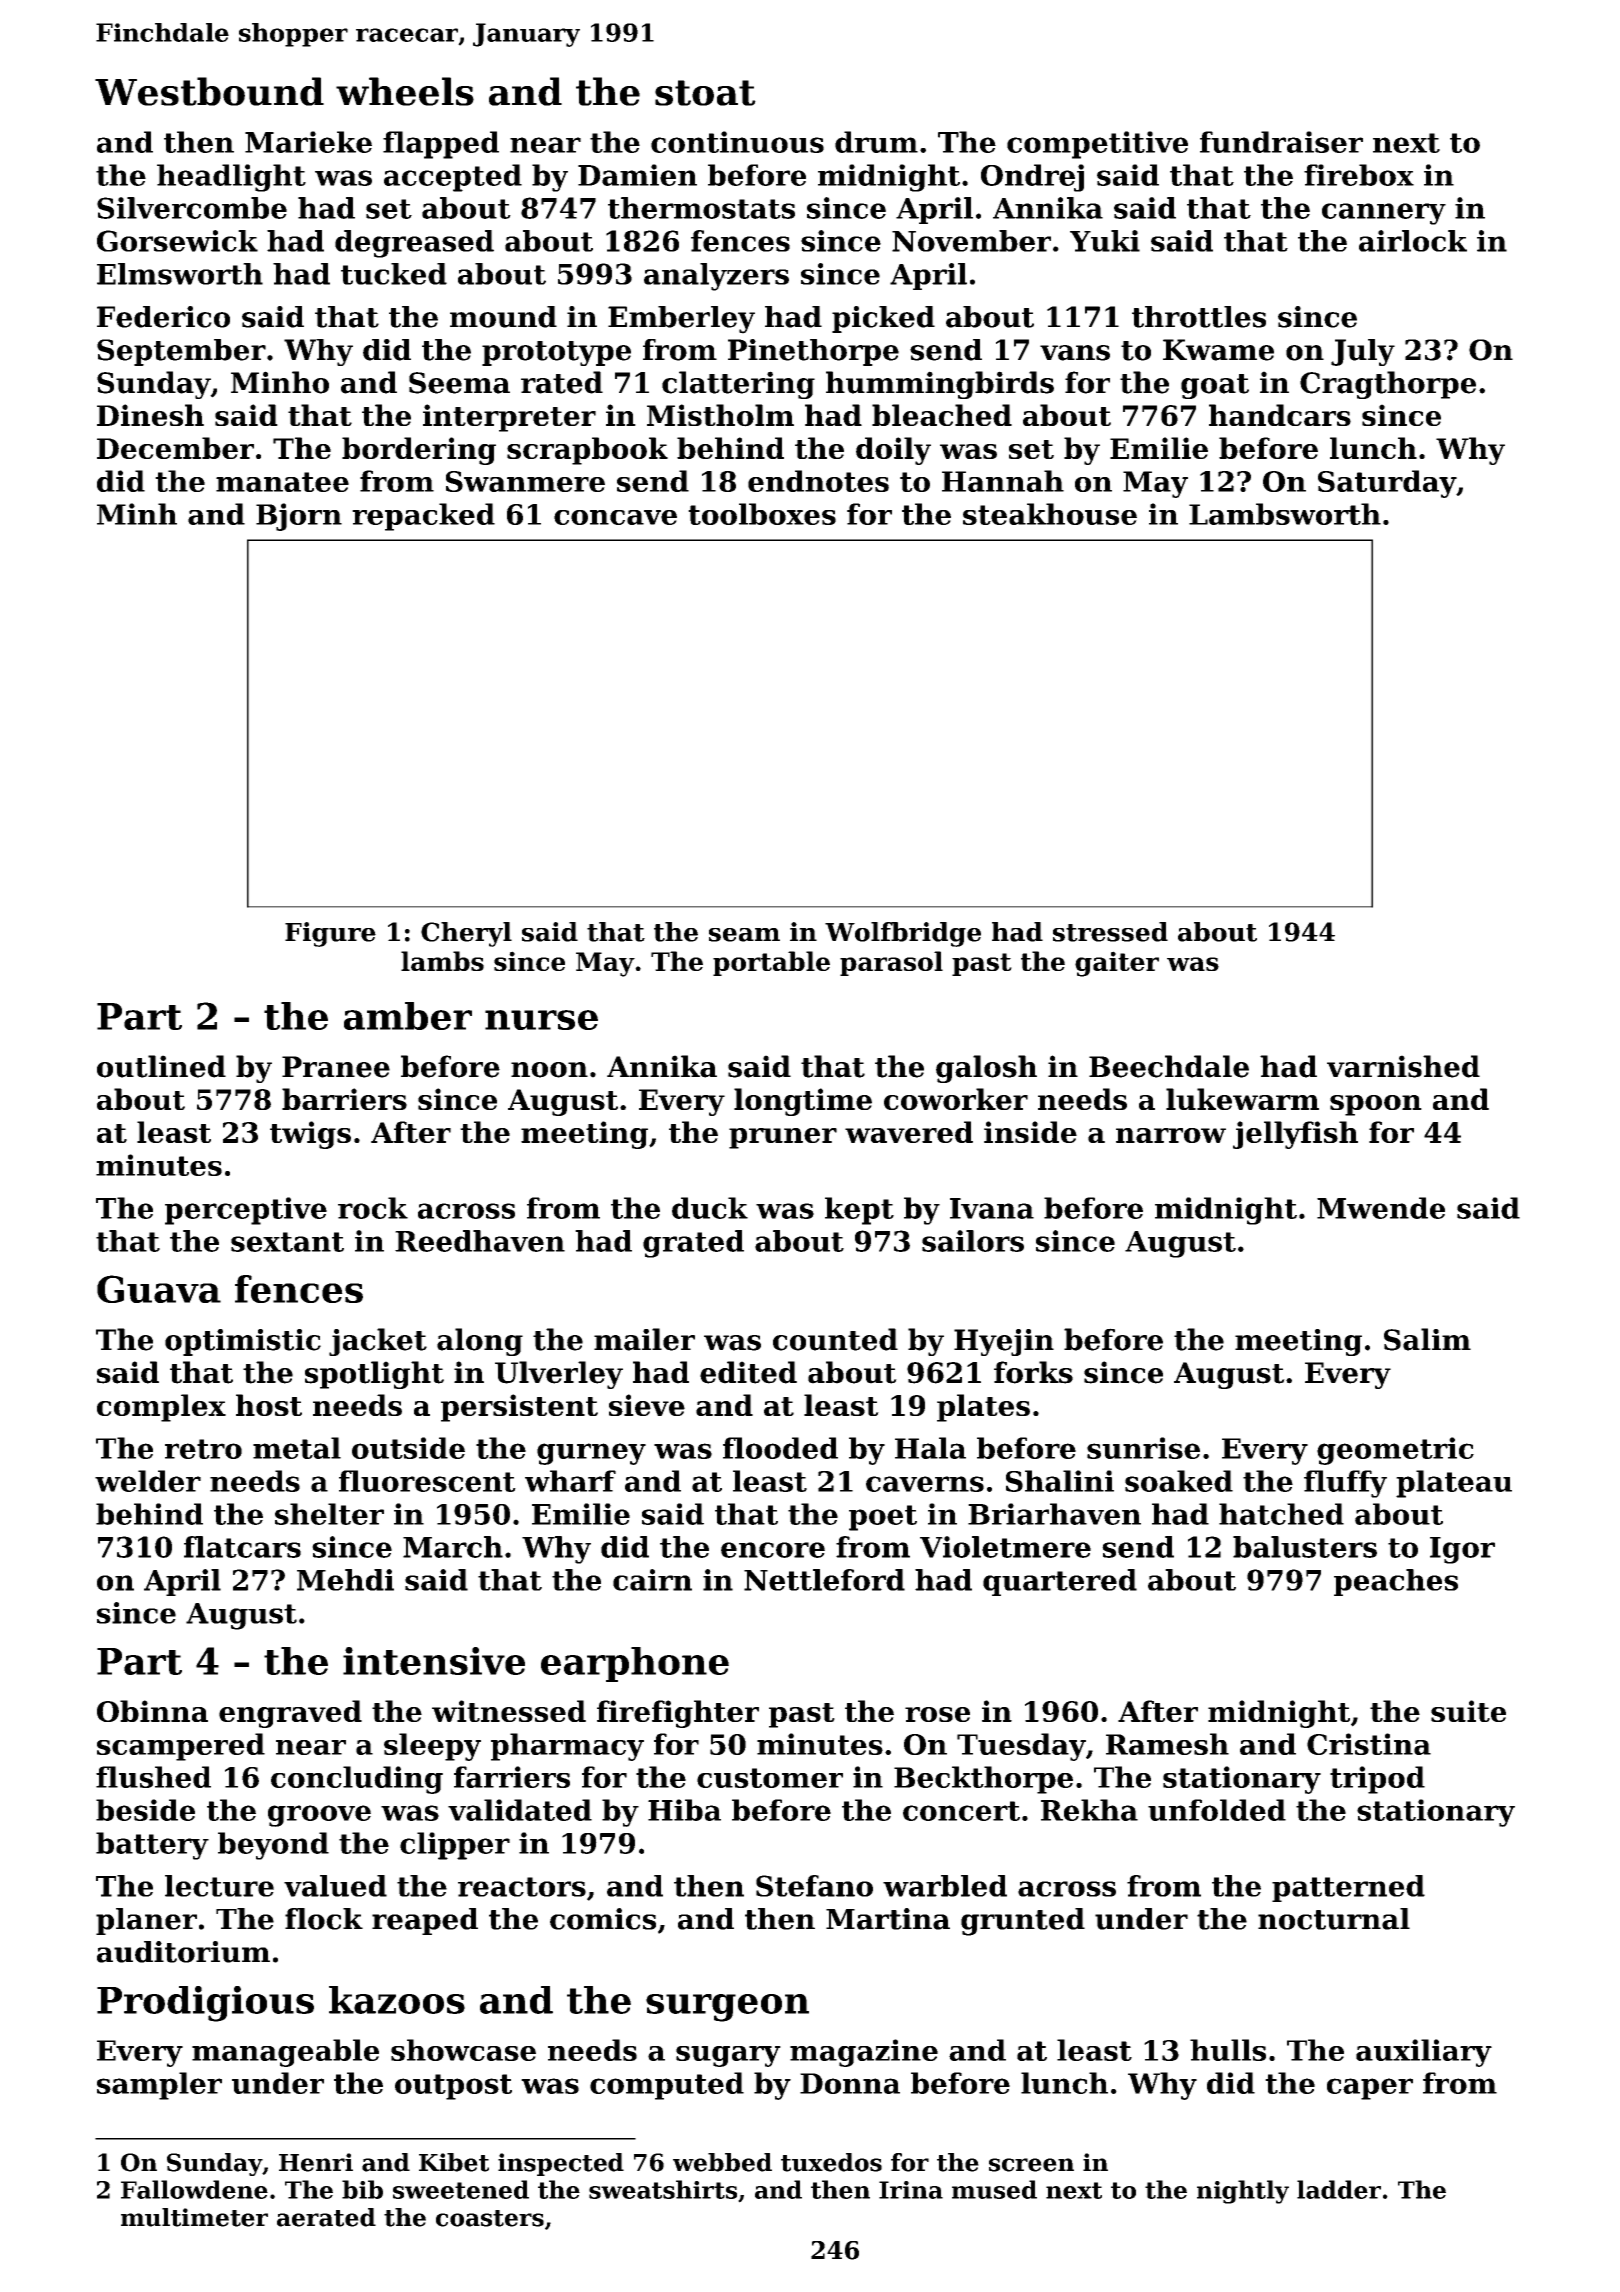  Describe the element at coordinates (1097, 145) in the image. I see `competitive` at that location.
